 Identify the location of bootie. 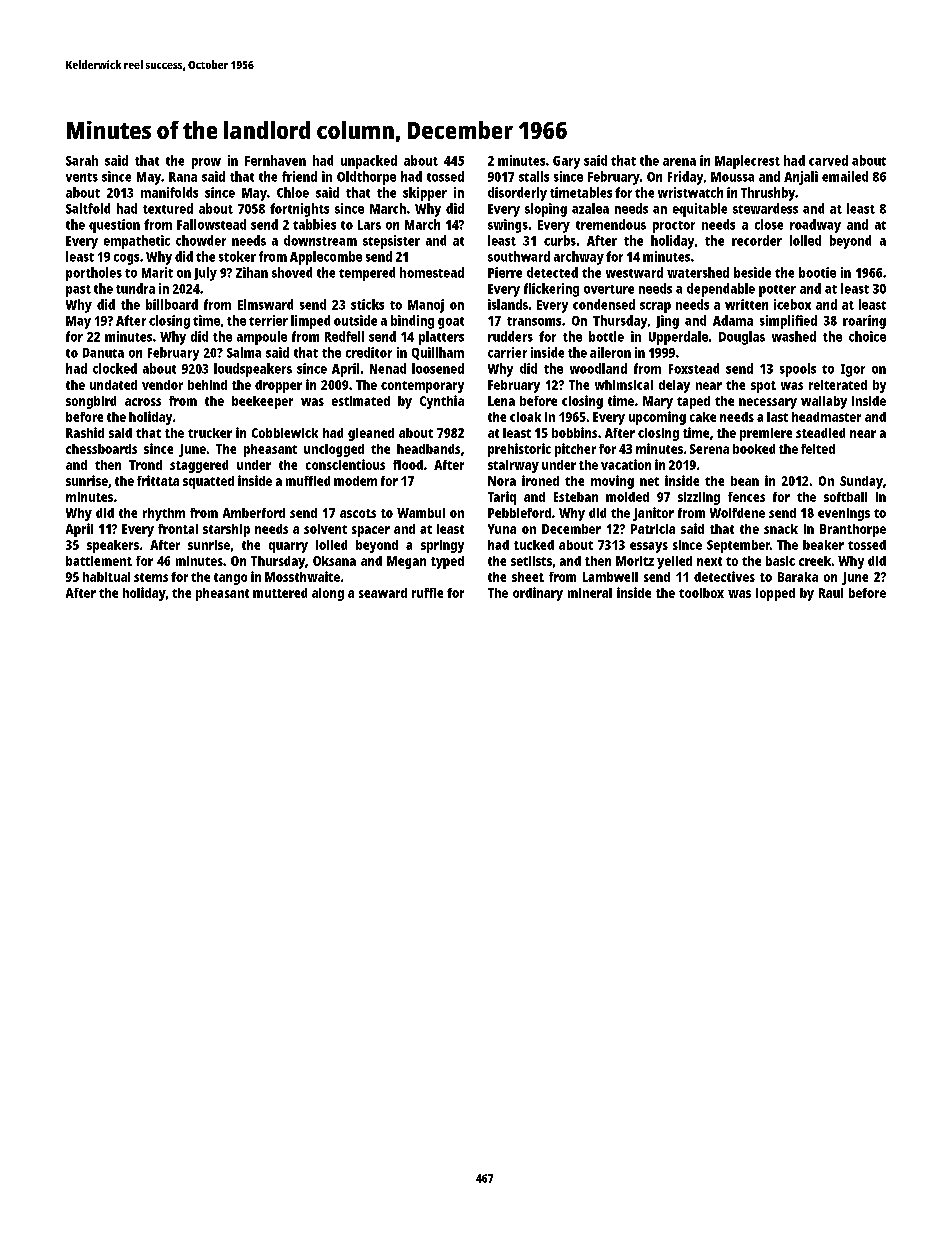
(817, 272).
